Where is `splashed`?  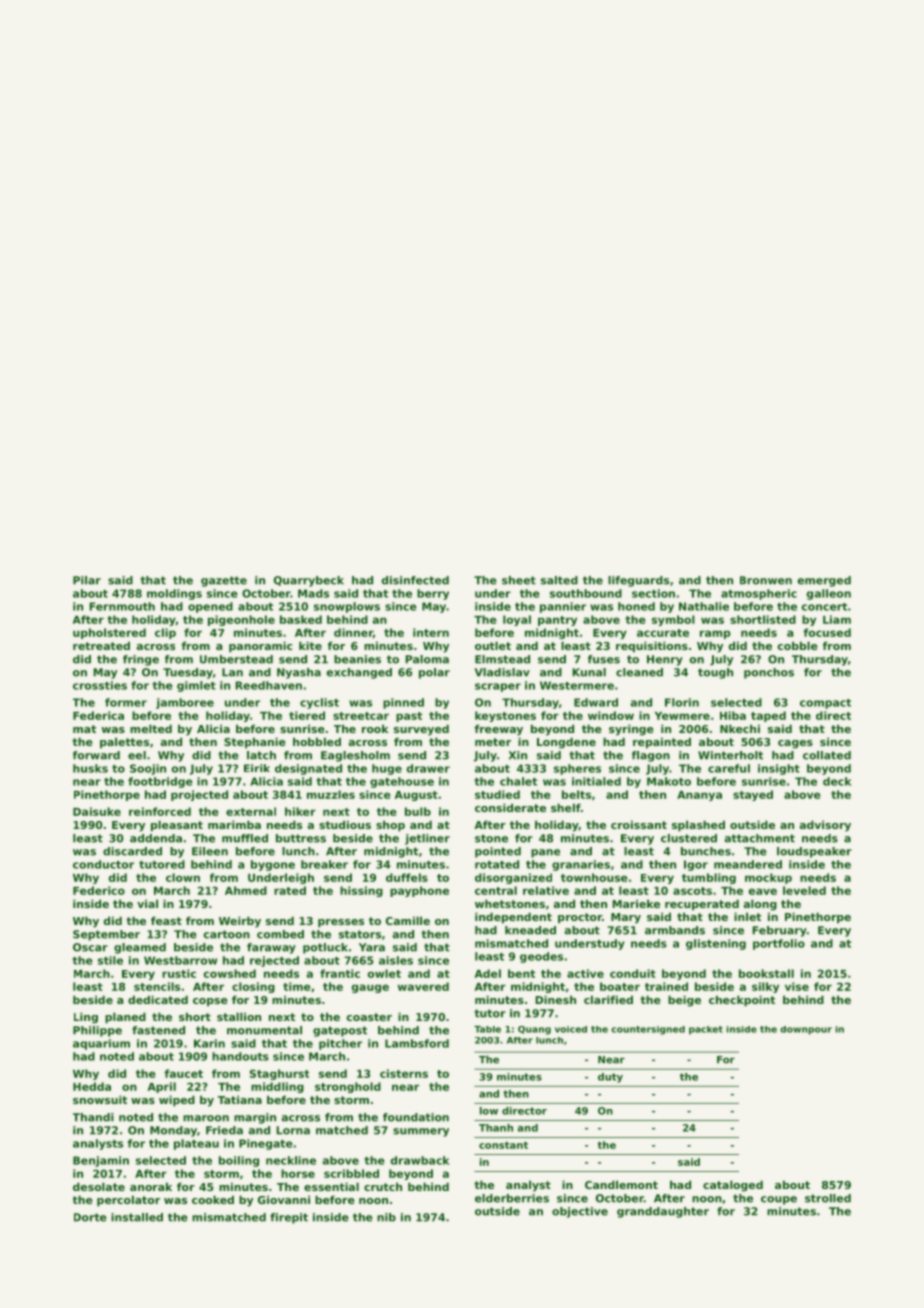 splashed is located at coordinates (698, 826).
